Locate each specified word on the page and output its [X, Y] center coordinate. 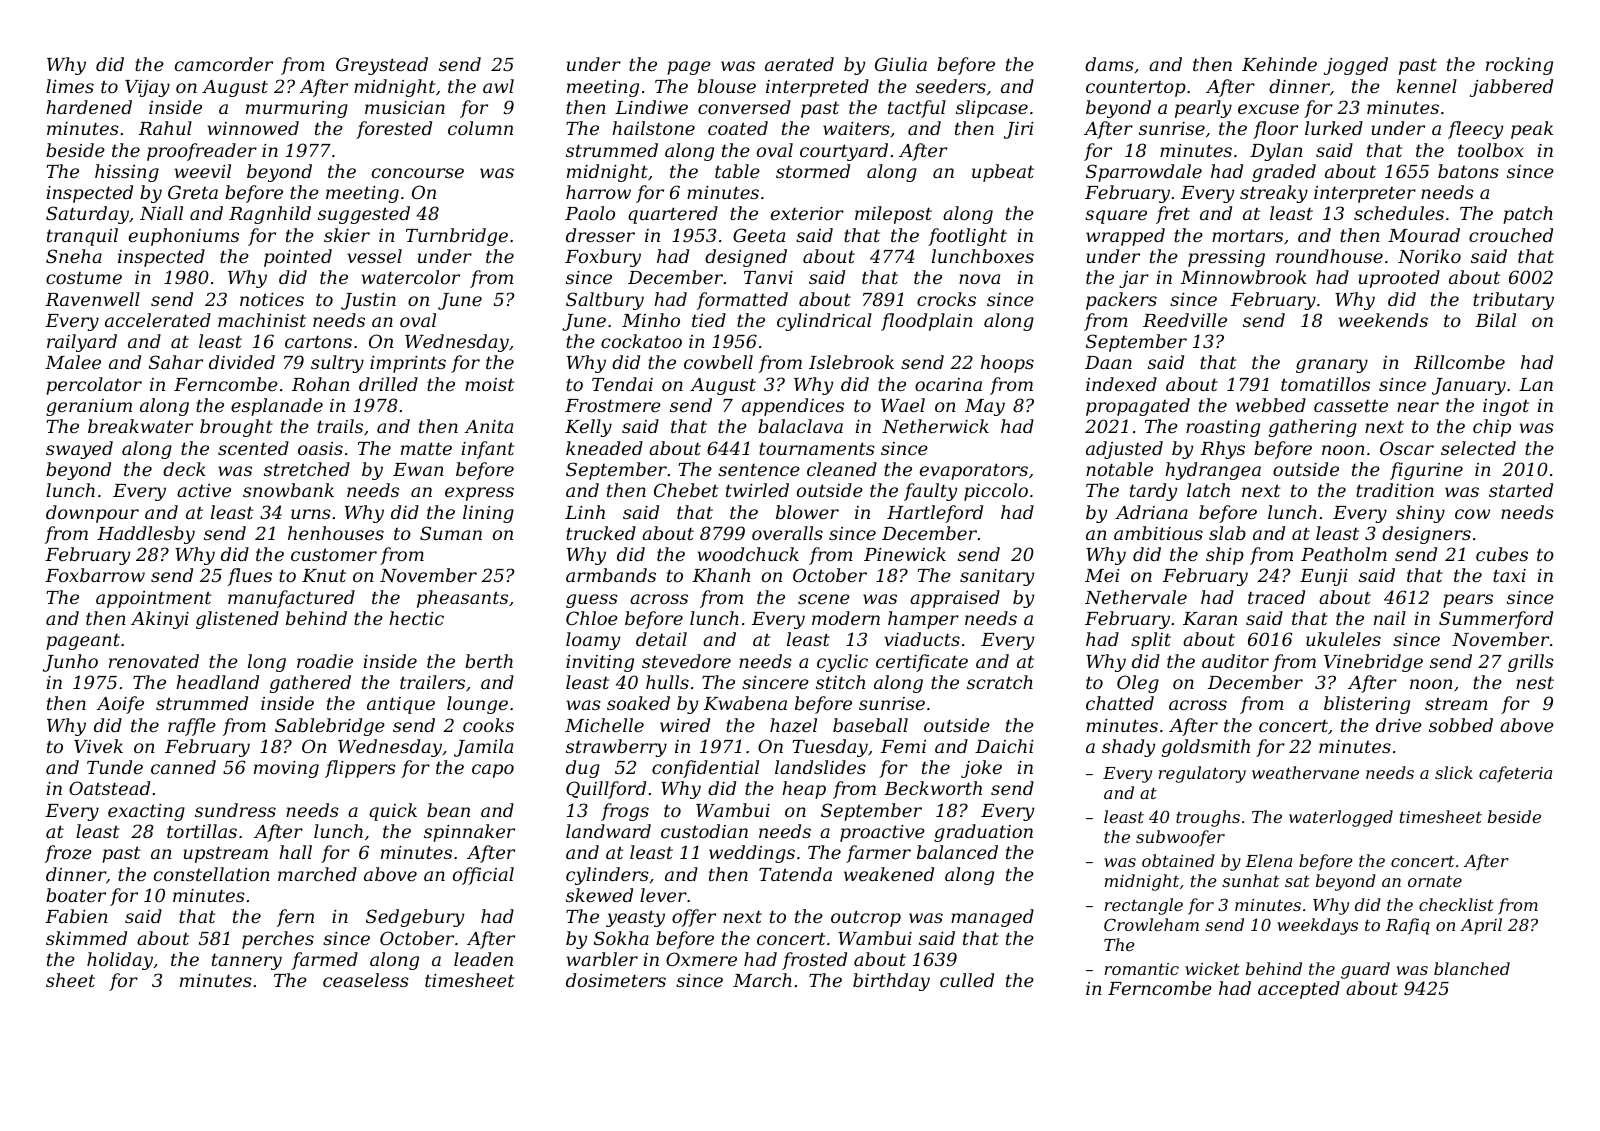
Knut [324, 575]
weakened [889, 874]
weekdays [1317, 926]
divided [242, 362]
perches [278, 940]
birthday [891, 982]
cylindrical [824, 322]
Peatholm [1344, 554]
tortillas [202, 831]
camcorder [224, 64]
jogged [1356, 66]
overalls [787, 533]
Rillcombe [1459, 362]
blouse [727, 86]
